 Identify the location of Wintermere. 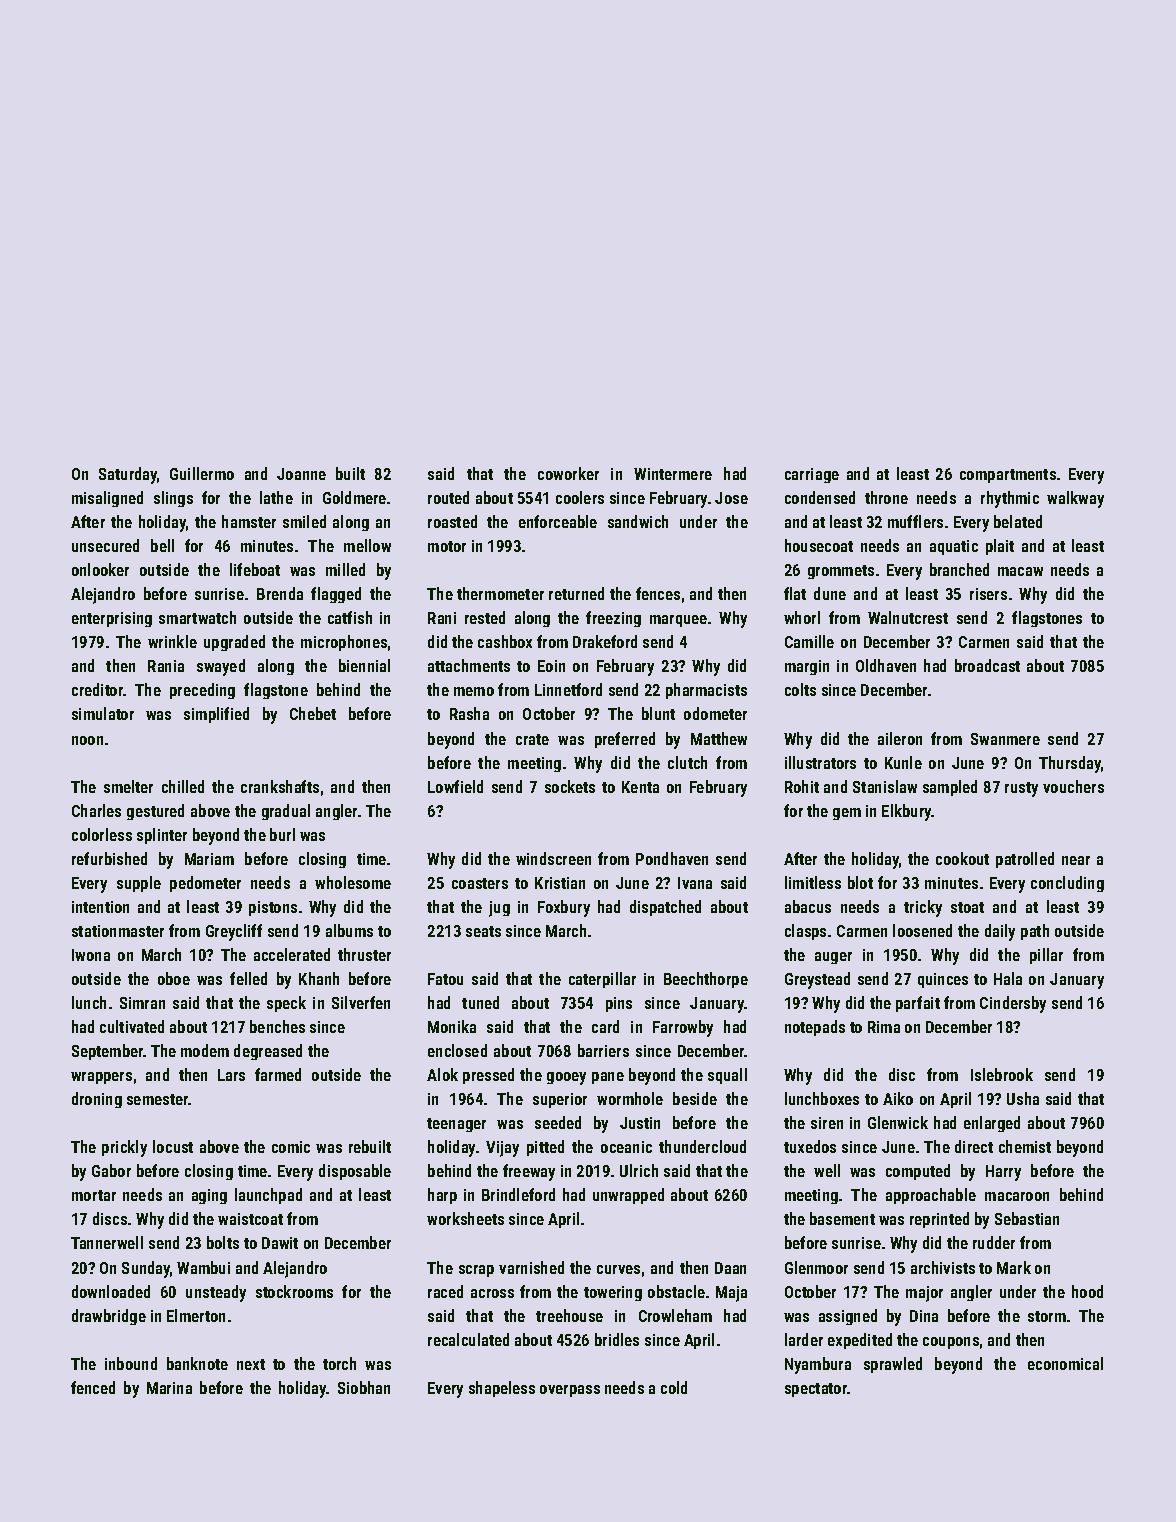
(673, 474).
